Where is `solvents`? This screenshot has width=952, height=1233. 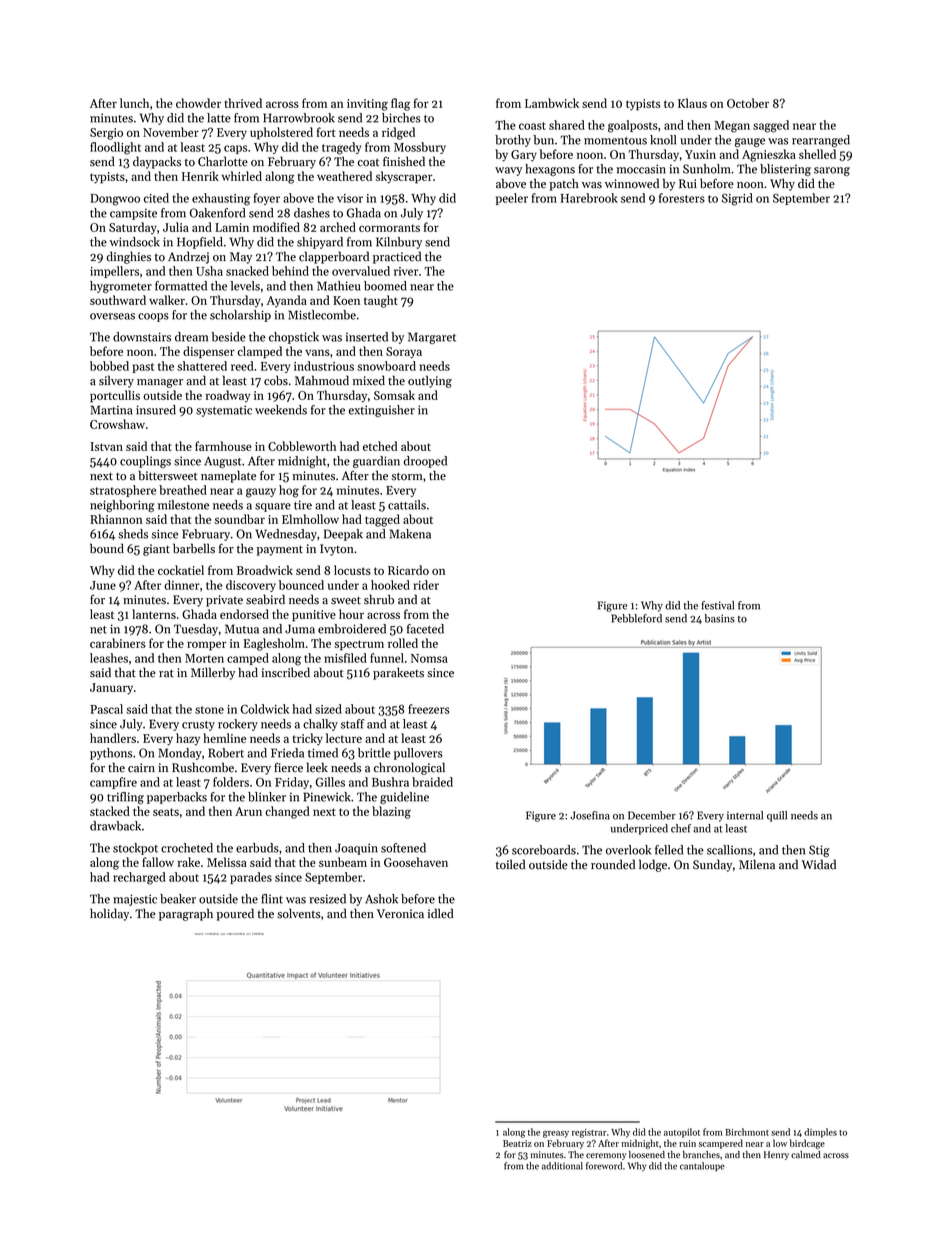
solvents is located at coordinates (299, 913).
